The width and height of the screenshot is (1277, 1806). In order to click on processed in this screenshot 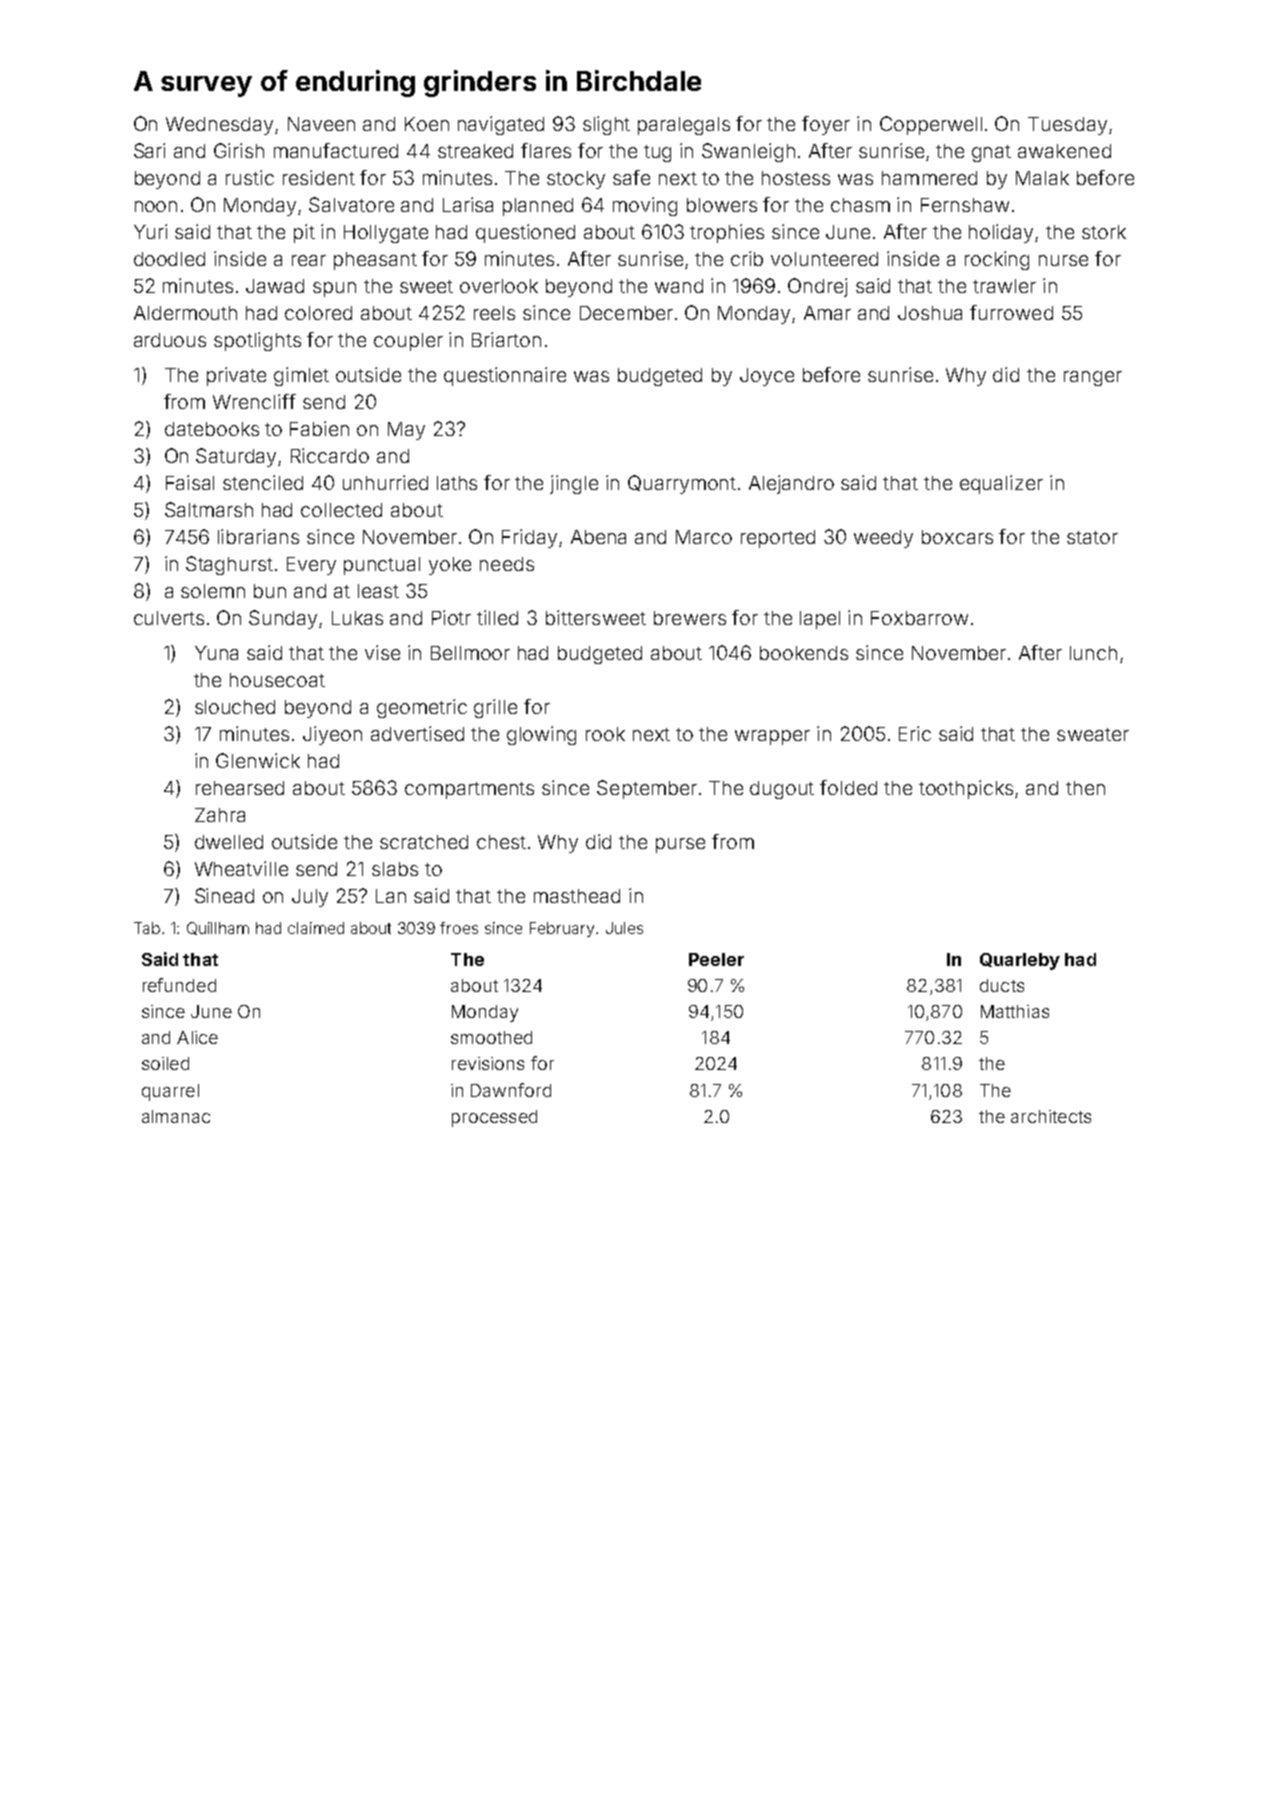, I will do `click(494, 1118)`.
